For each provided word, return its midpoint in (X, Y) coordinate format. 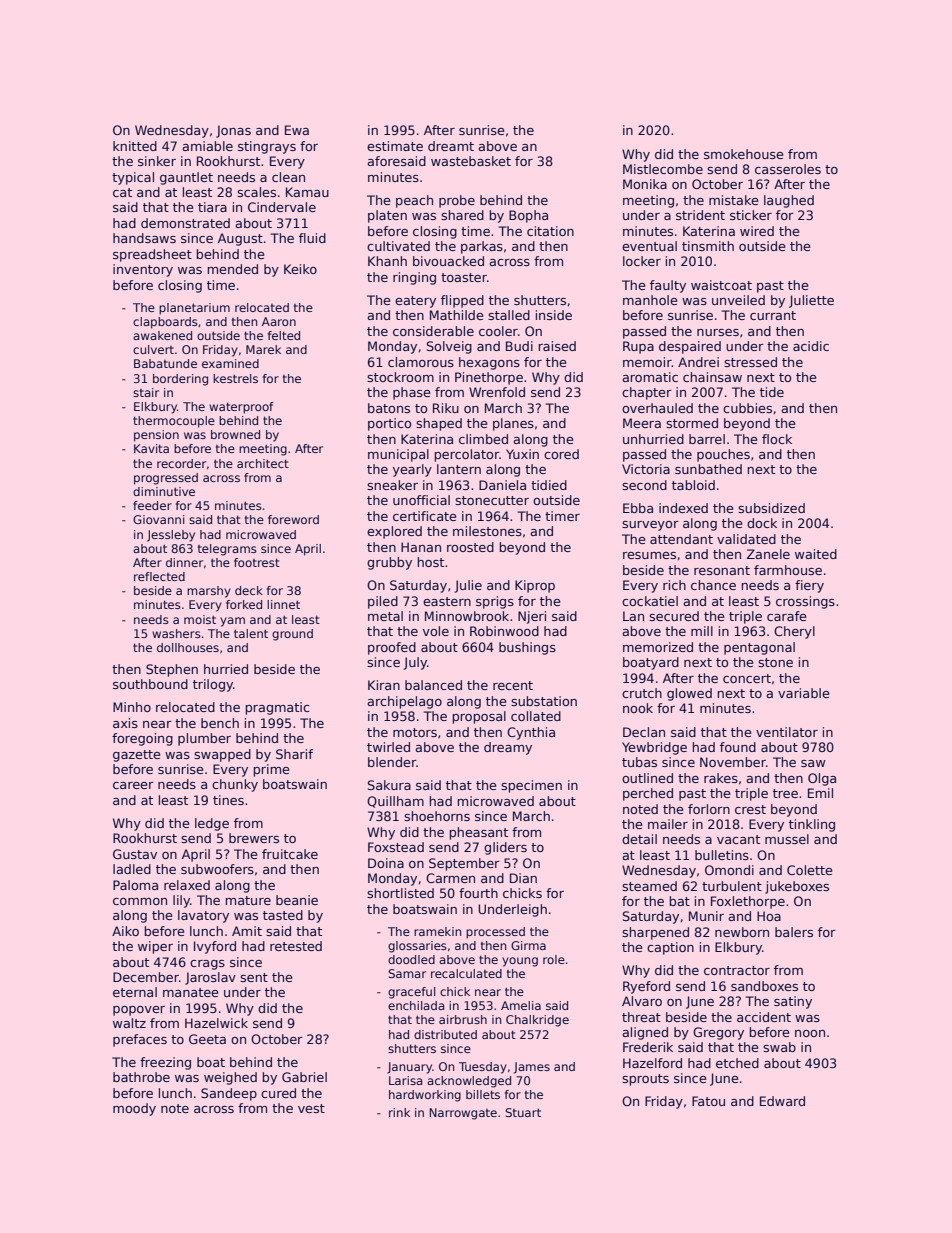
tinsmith (708, 246)
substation (544, 701)
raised (557, 346)
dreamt (451, 146)
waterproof (241, 408)
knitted (135, 146)
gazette (137, 756)
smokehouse (744, 154)
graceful (412, 993)
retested (296, 946)
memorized (658, 647)
